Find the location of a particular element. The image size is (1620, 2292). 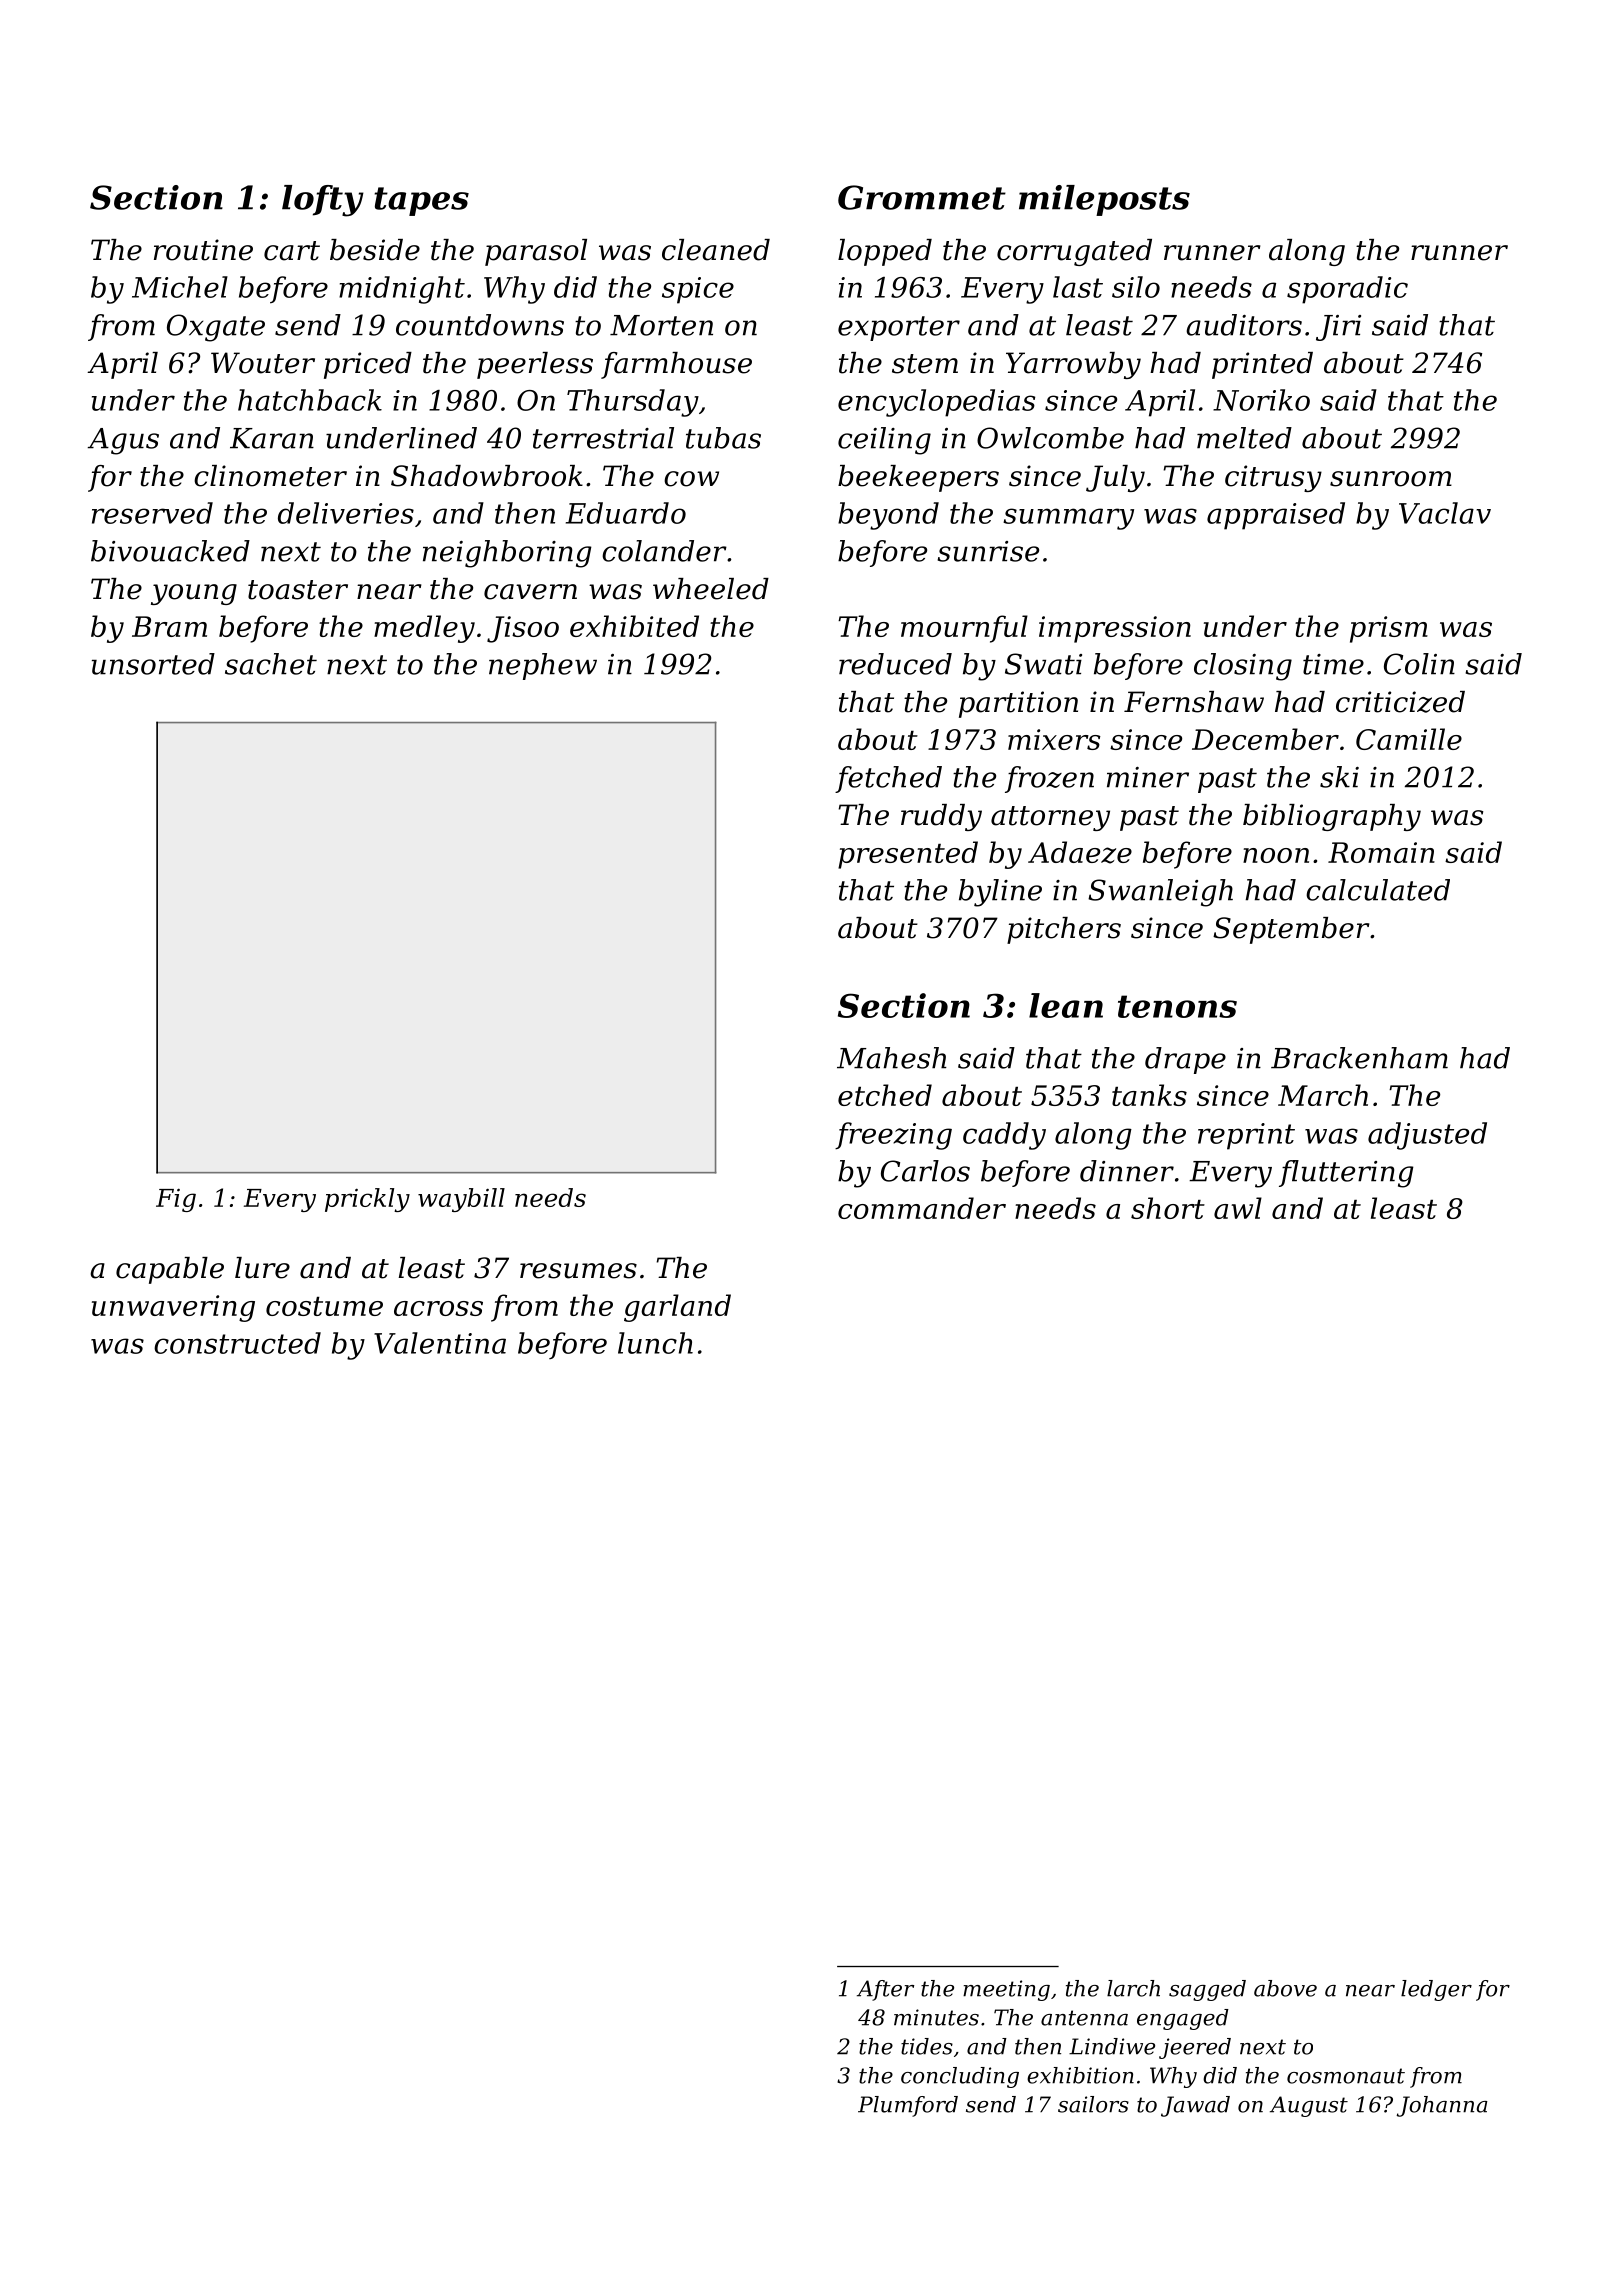

commander is located at coordinates (922, 1208).
